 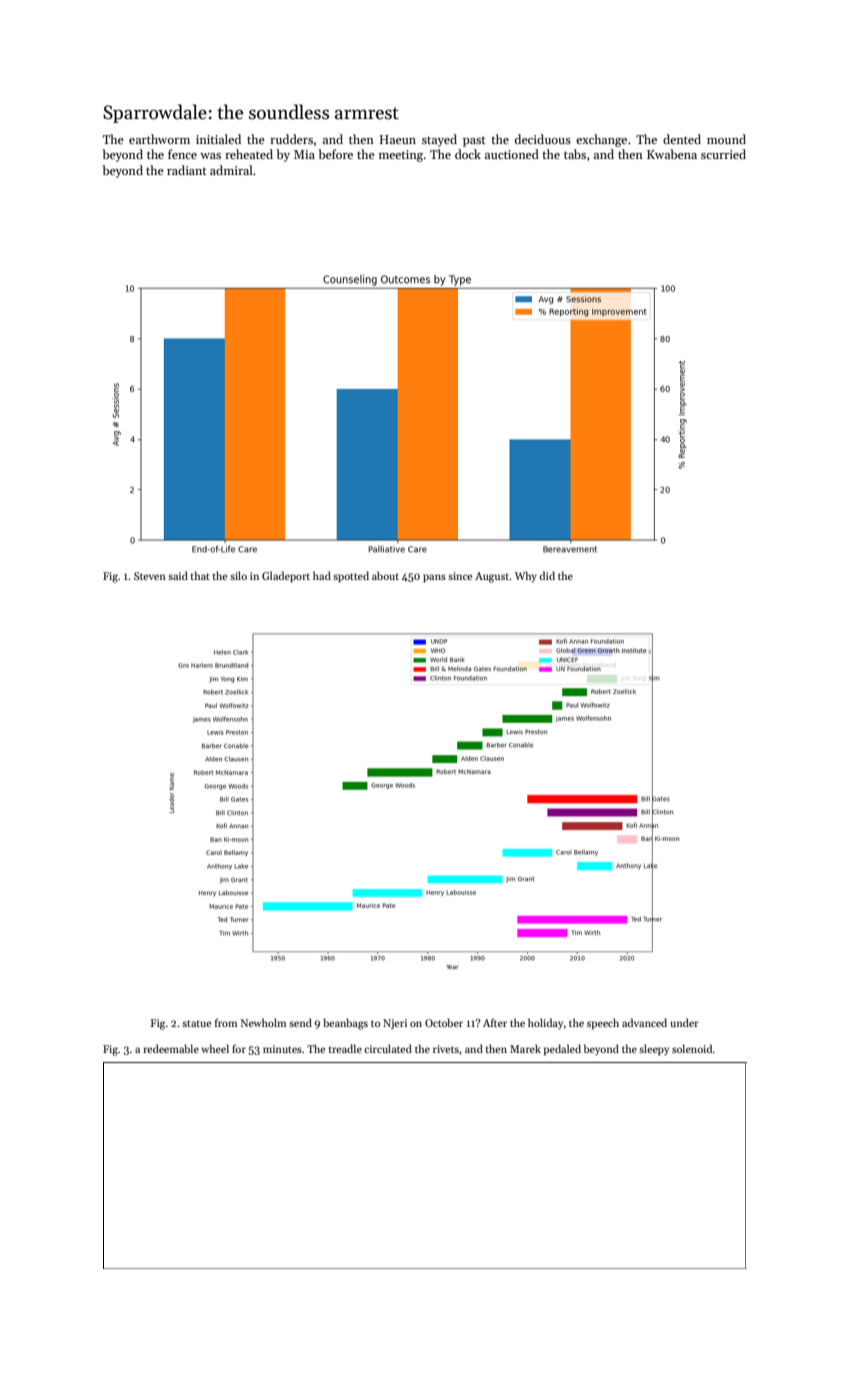 I want to click on Gladeport, so click(x=286, y=576).
